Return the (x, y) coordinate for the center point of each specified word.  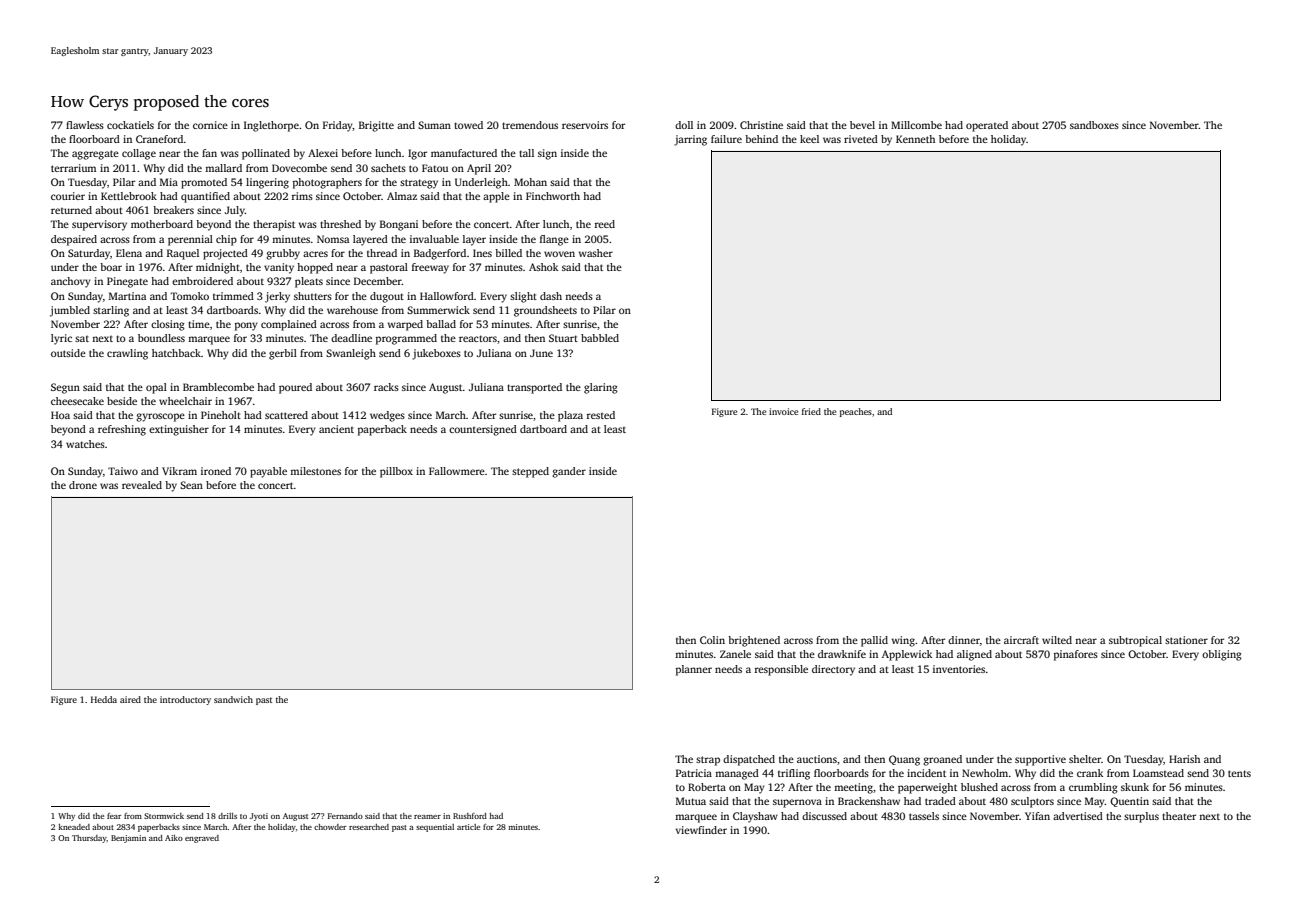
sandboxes (1094, 125)
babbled (600, 338)
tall (526, 153)
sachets (388, 168)
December (378, 281)
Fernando (345, 816)
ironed (216, 471)
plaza (570, 416)
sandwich (233, 699)
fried (811, 411)
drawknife (842, 654)
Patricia (694, 773)
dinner (964, 640)
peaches (856, 412)
